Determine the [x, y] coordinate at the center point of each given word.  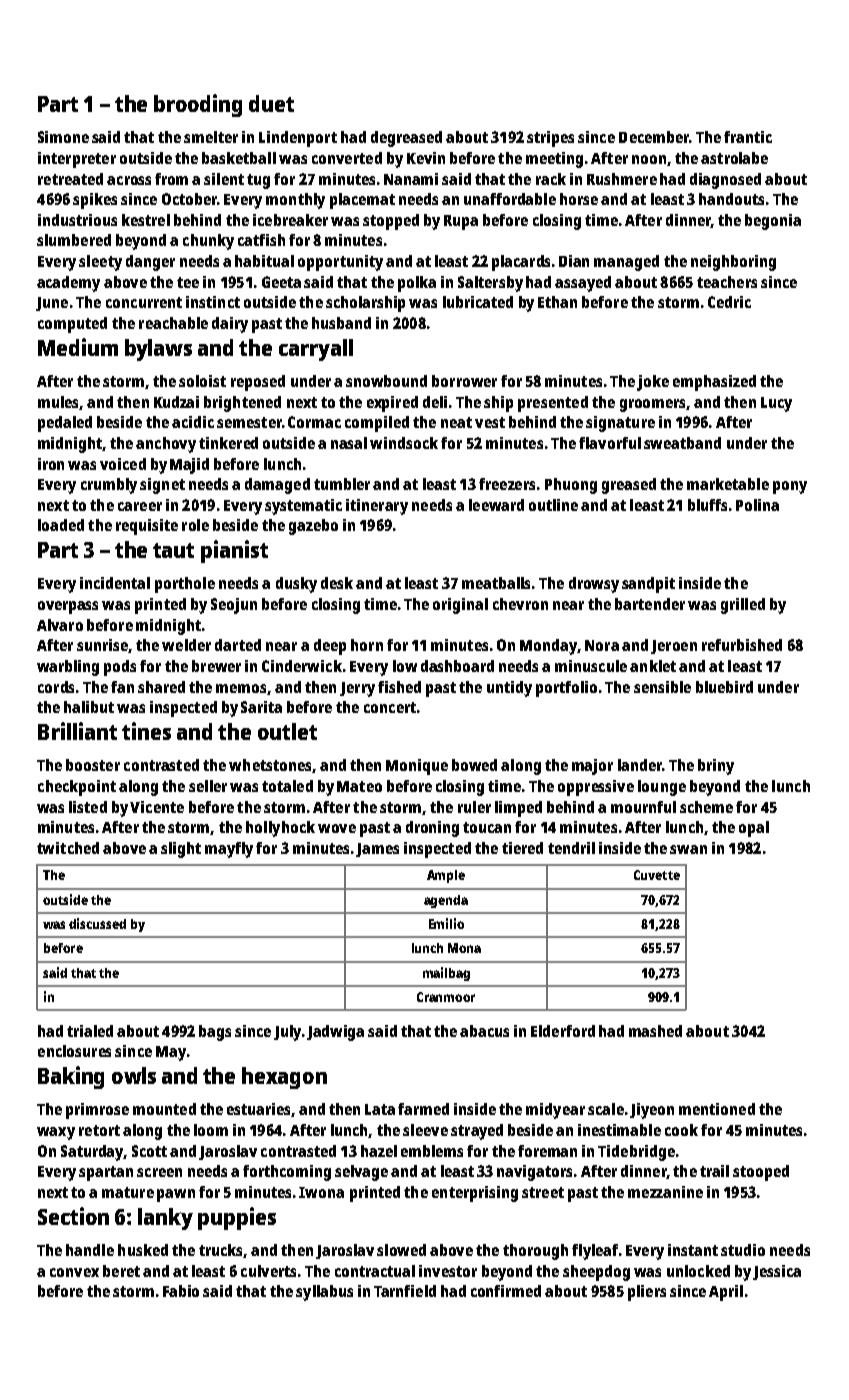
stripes [550, 139]
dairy [230, 325]
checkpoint [77, 788]
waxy [56, 1133]
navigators [534, 1173]
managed [626, 263]
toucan [487, 827]
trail [714, 1171]
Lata [380, 1109]
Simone [63, 137]
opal [754, 829]
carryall [316, 350]
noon [649, 159]
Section [73, 1216]
